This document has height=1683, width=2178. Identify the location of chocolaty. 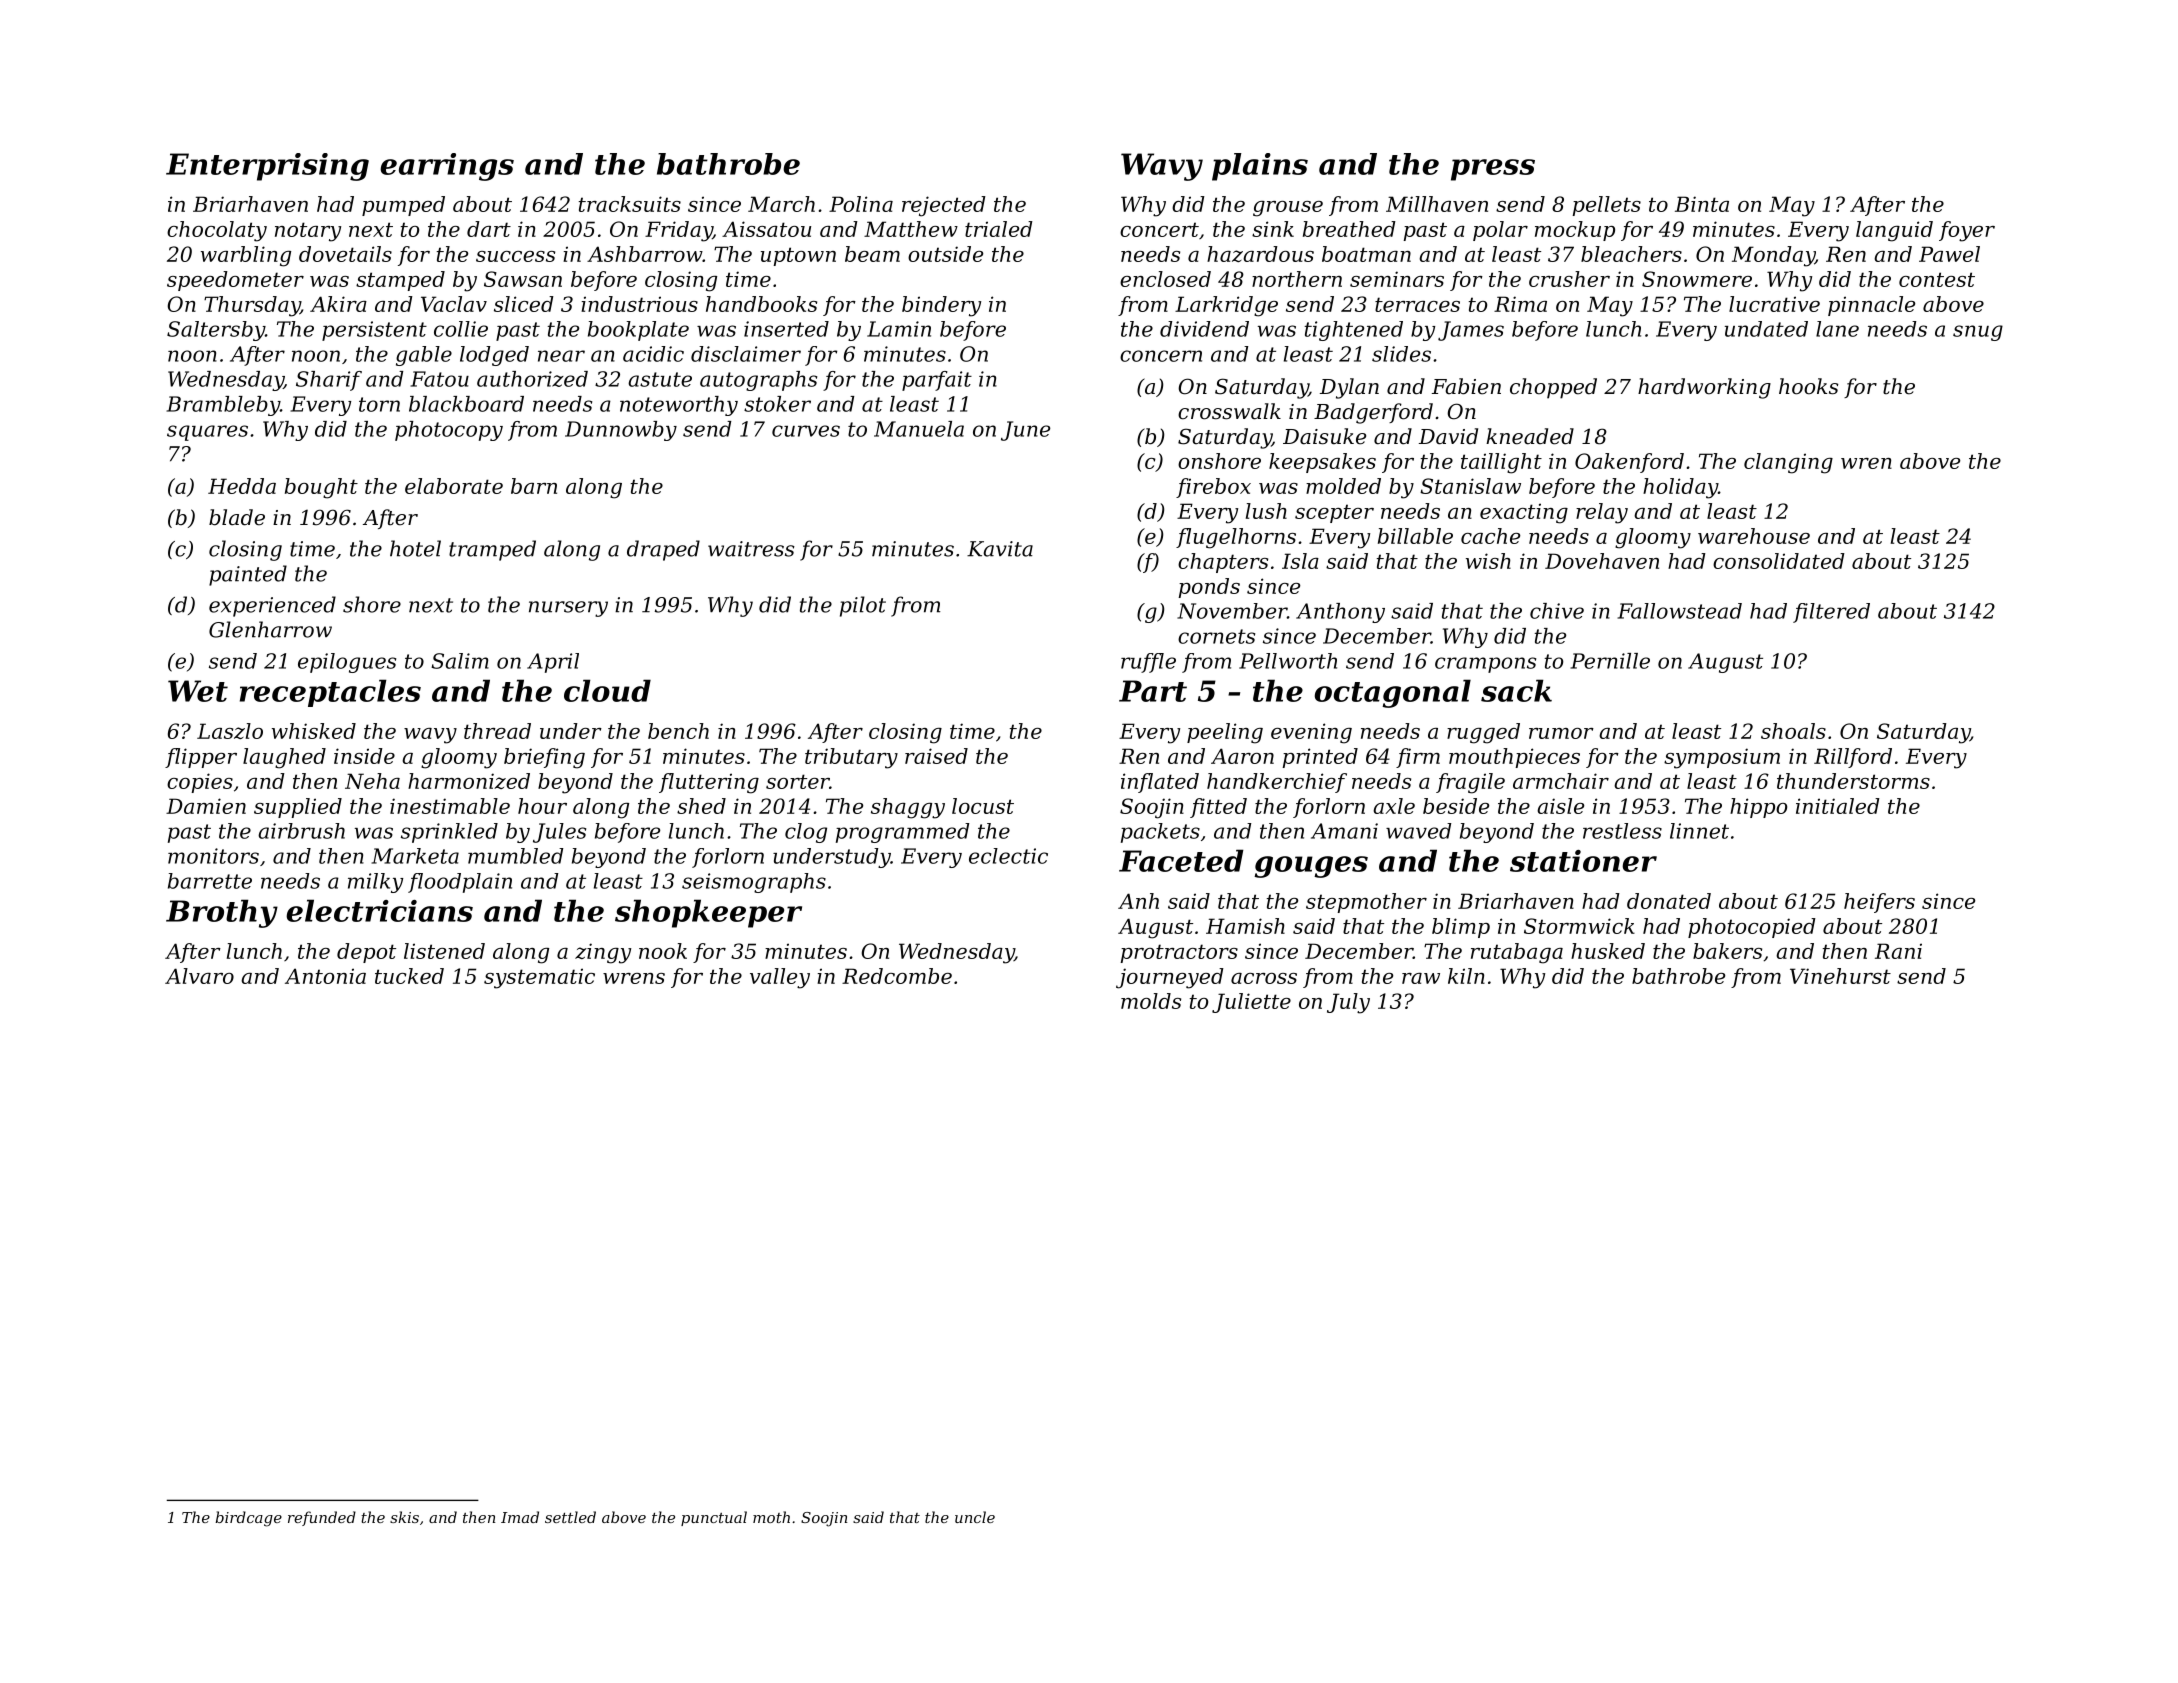
(217, 231).
